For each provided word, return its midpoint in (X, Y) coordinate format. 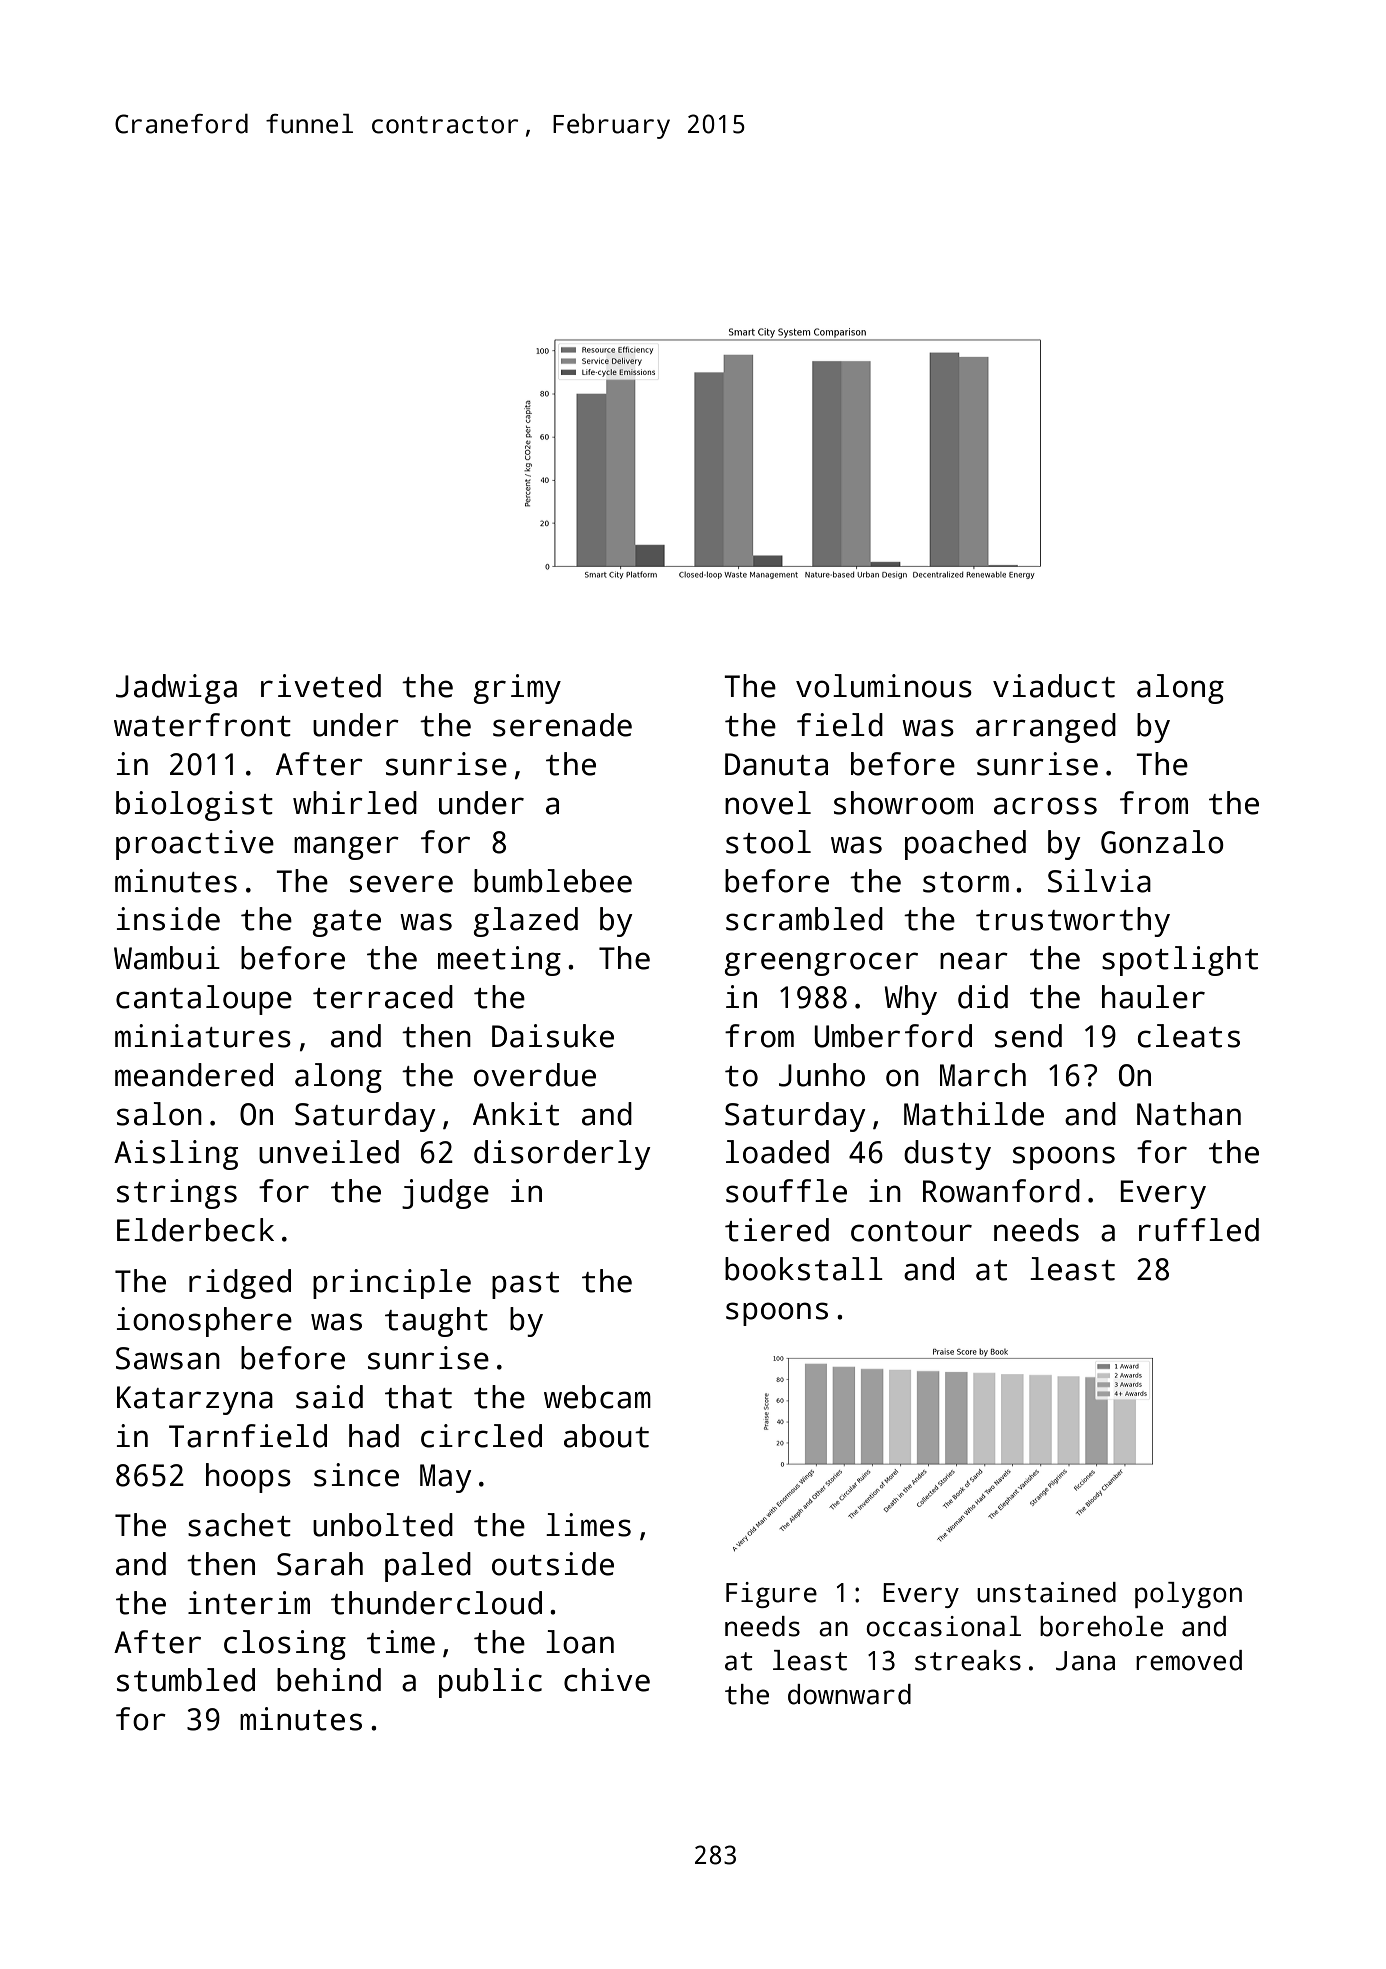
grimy (517, 689)
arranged (1046, 728)
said (329, 1397)
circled (481, 1436)
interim (249, 1603)
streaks (968, 1660)
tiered (777, 1230)
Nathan (1189, 1114)
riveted (321, 686)
